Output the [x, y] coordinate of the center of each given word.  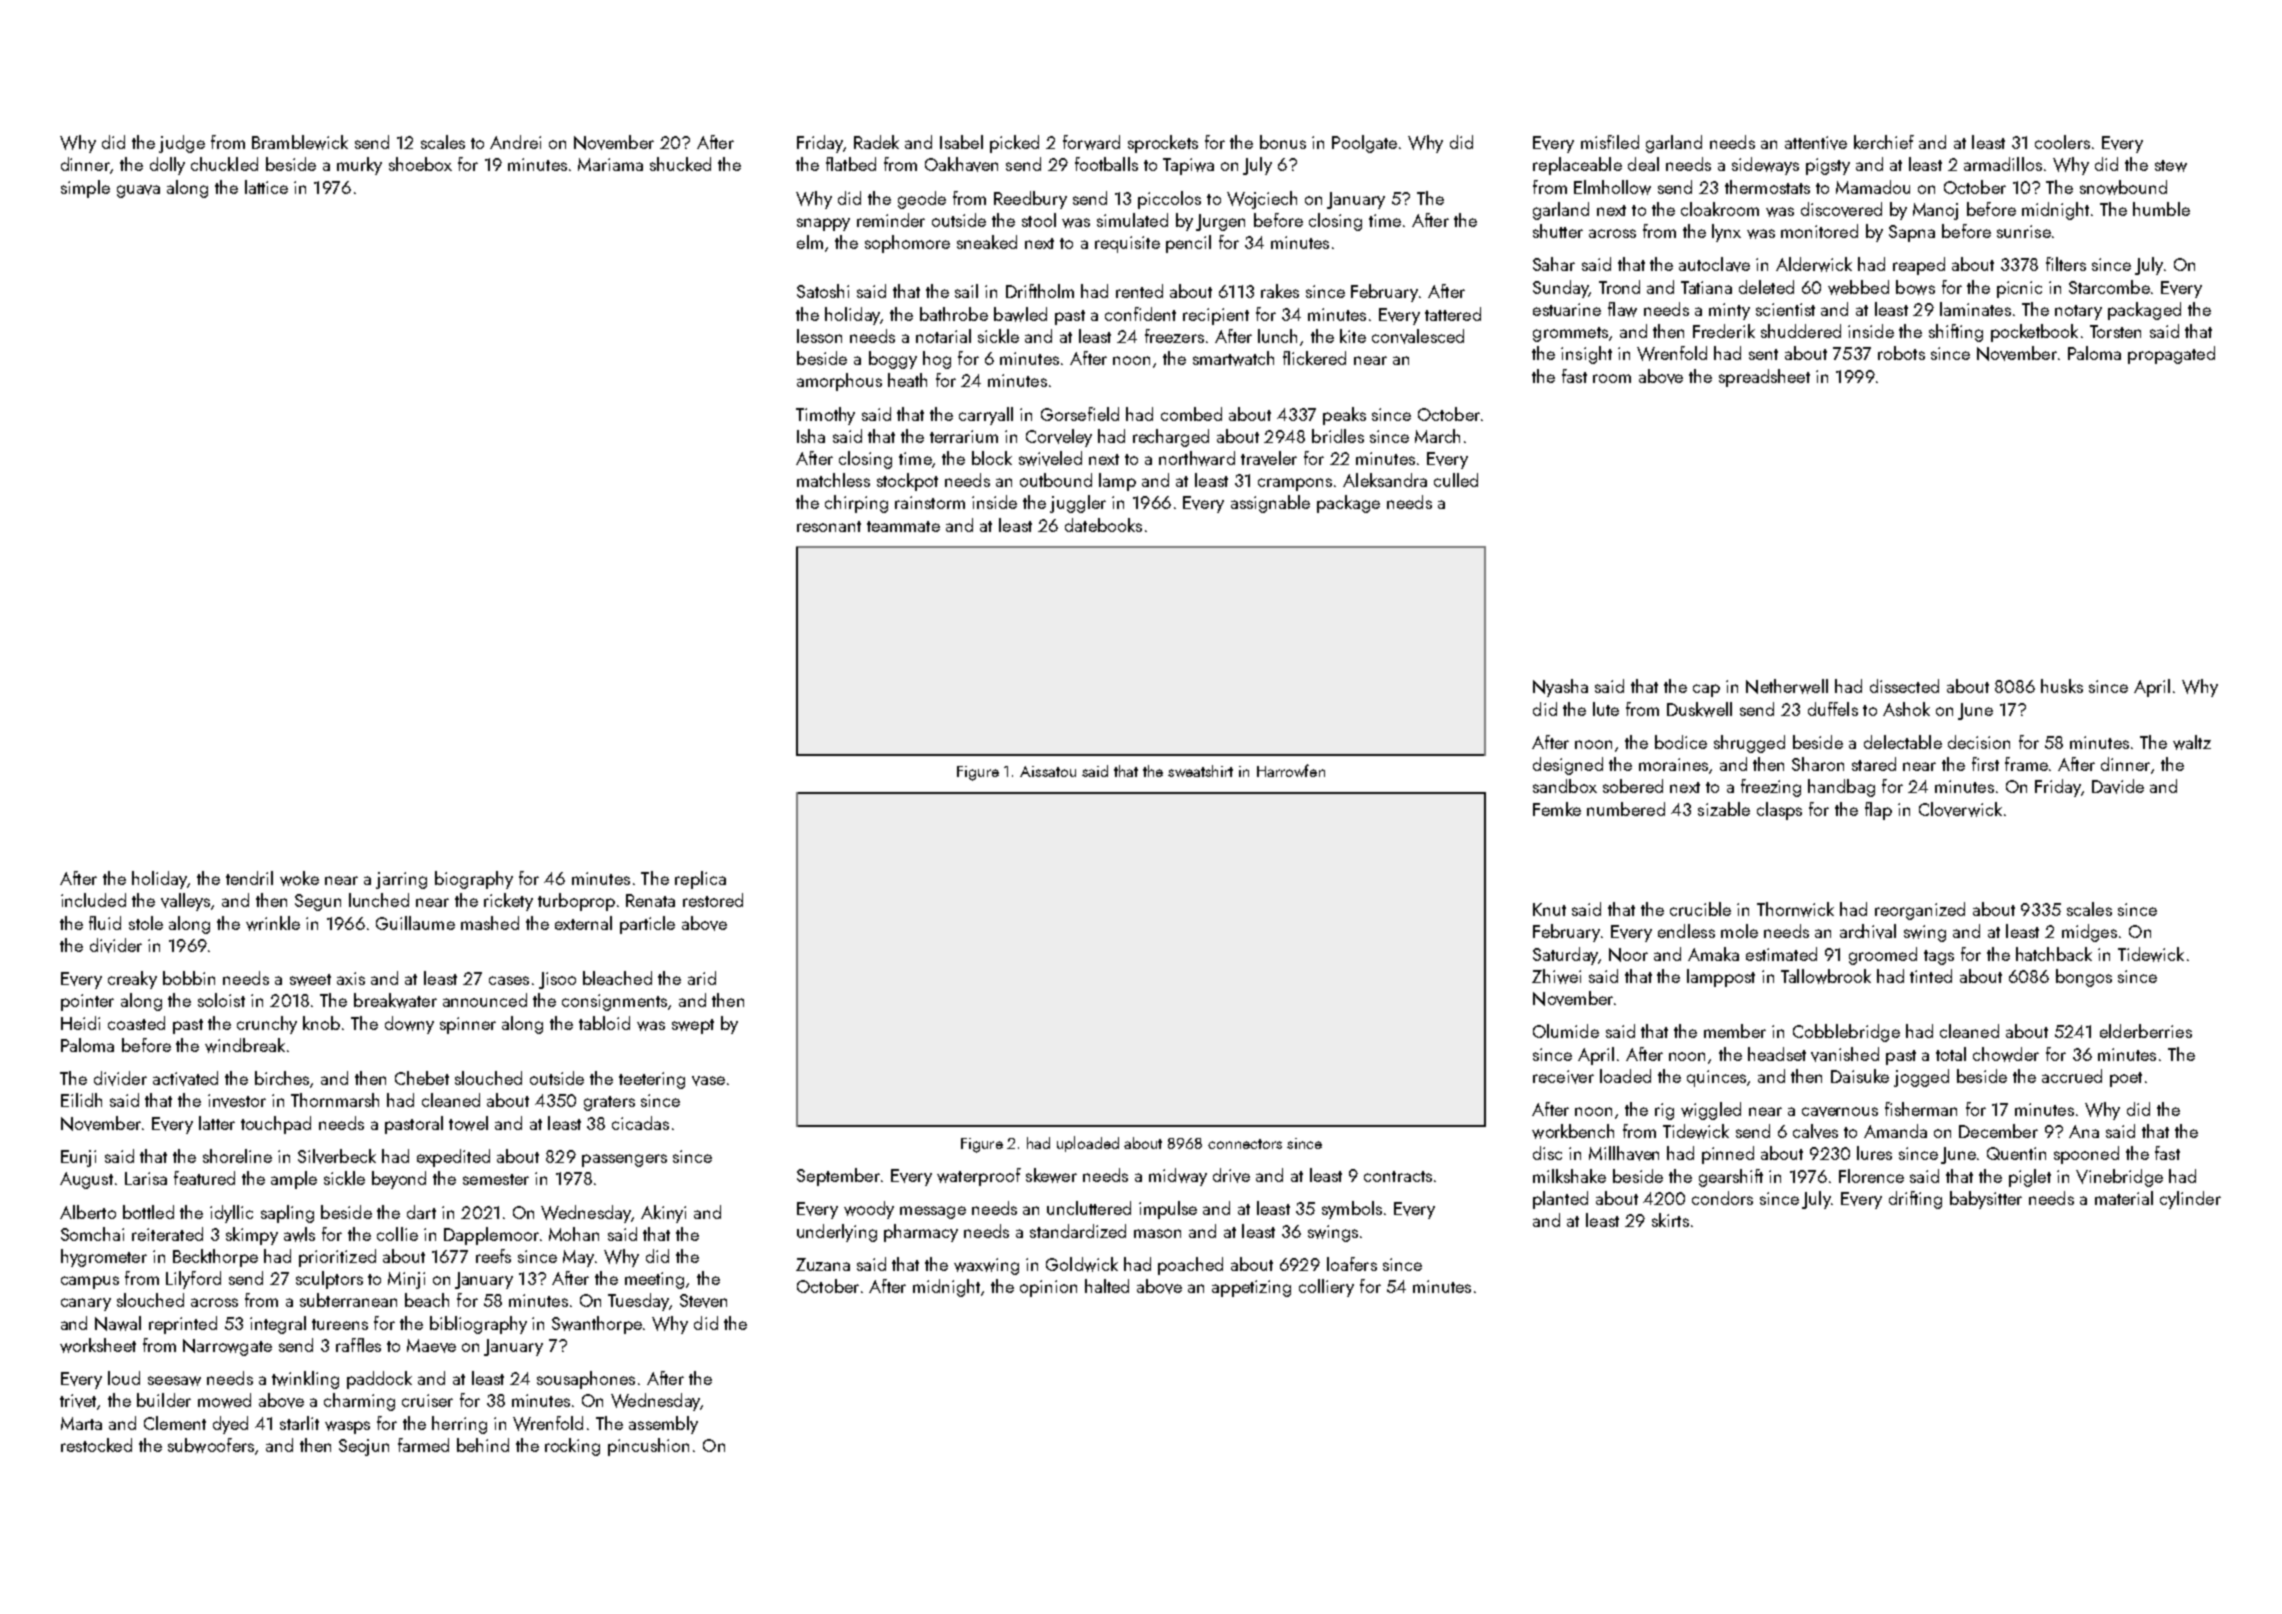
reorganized [1920, 911]
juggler [1078, 504]
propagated [2171, 355]
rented [1139, 291]
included [93, 900]
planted [1560, 1200]
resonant [829, 526]
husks [2062, 686]
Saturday [1565, 956]
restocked [96, 1445]
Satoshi [823, 291]
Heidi [80, 1023]
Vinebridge [2119, 1178]
